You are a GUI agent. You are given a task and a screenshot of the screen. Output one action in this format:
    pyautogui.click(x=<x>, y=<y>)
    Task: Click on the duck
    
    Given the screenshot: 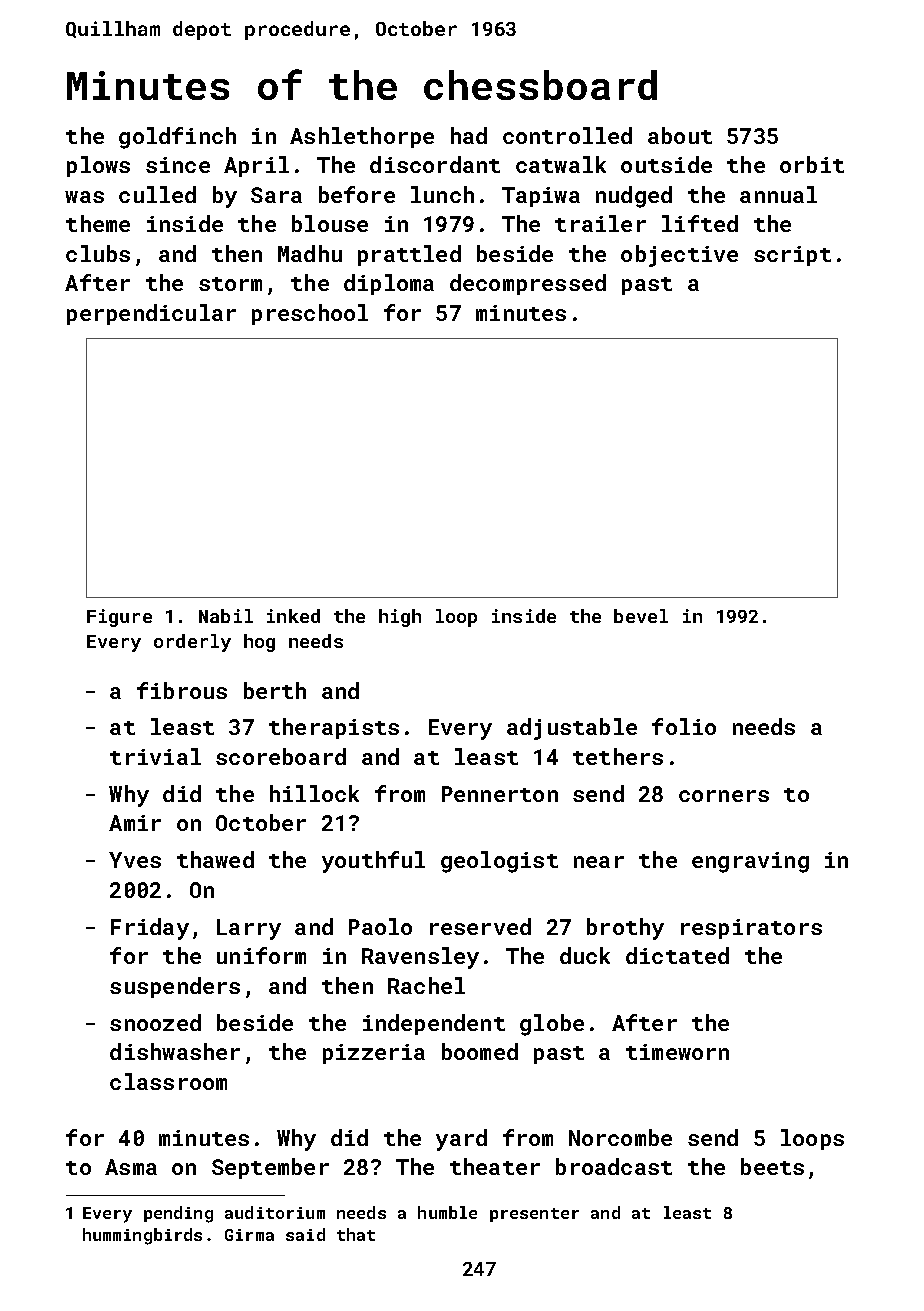 What is the action you would take?
    pyautogui.click(x=585, y=955)
